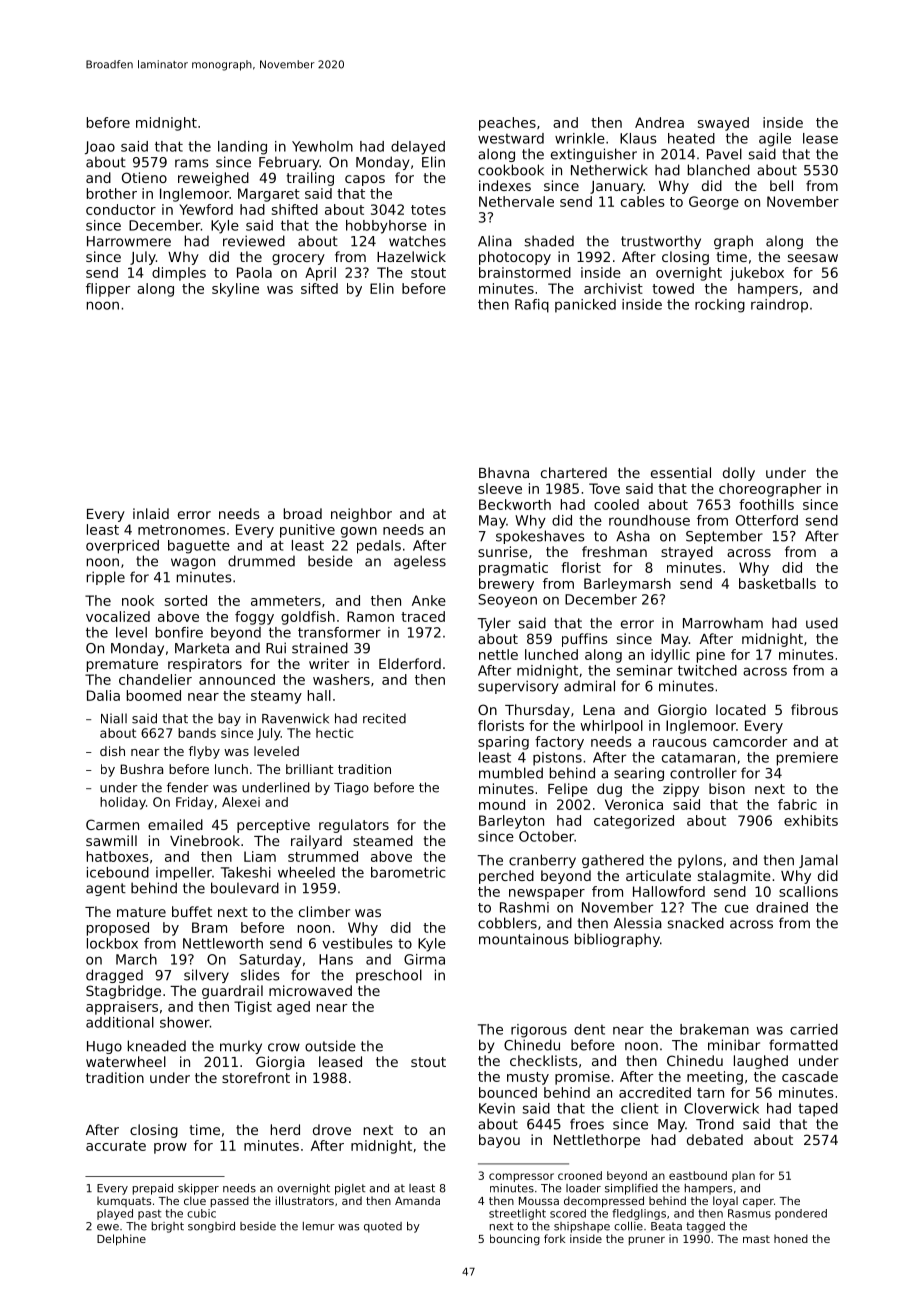 This screenshot has height=1308, width=924. I want to click on Tove, so click(604, 488).
